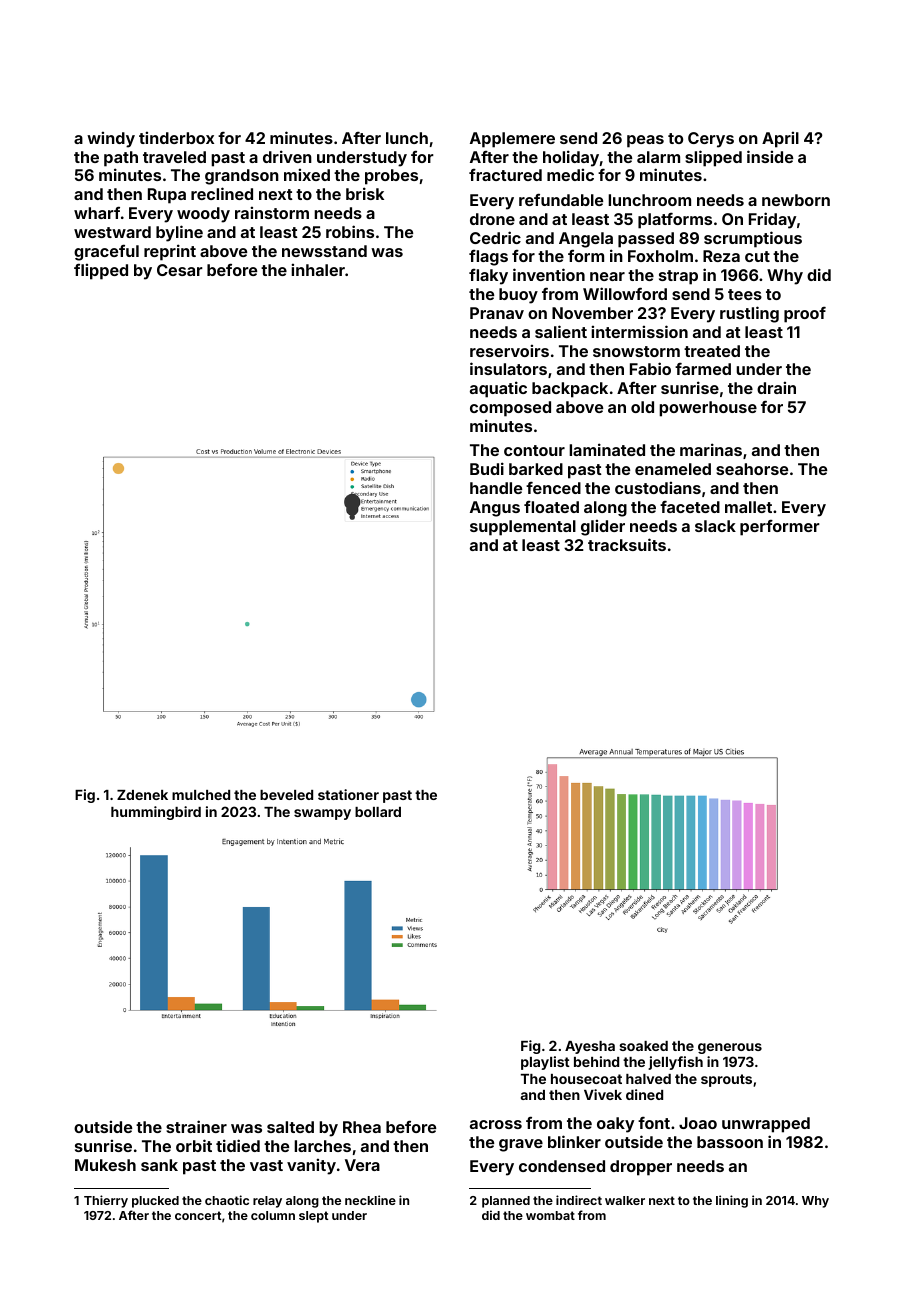 Image resolution: width=908 pixels, height=1316 pixels. I want to click on beveled, so click(286, 795).
